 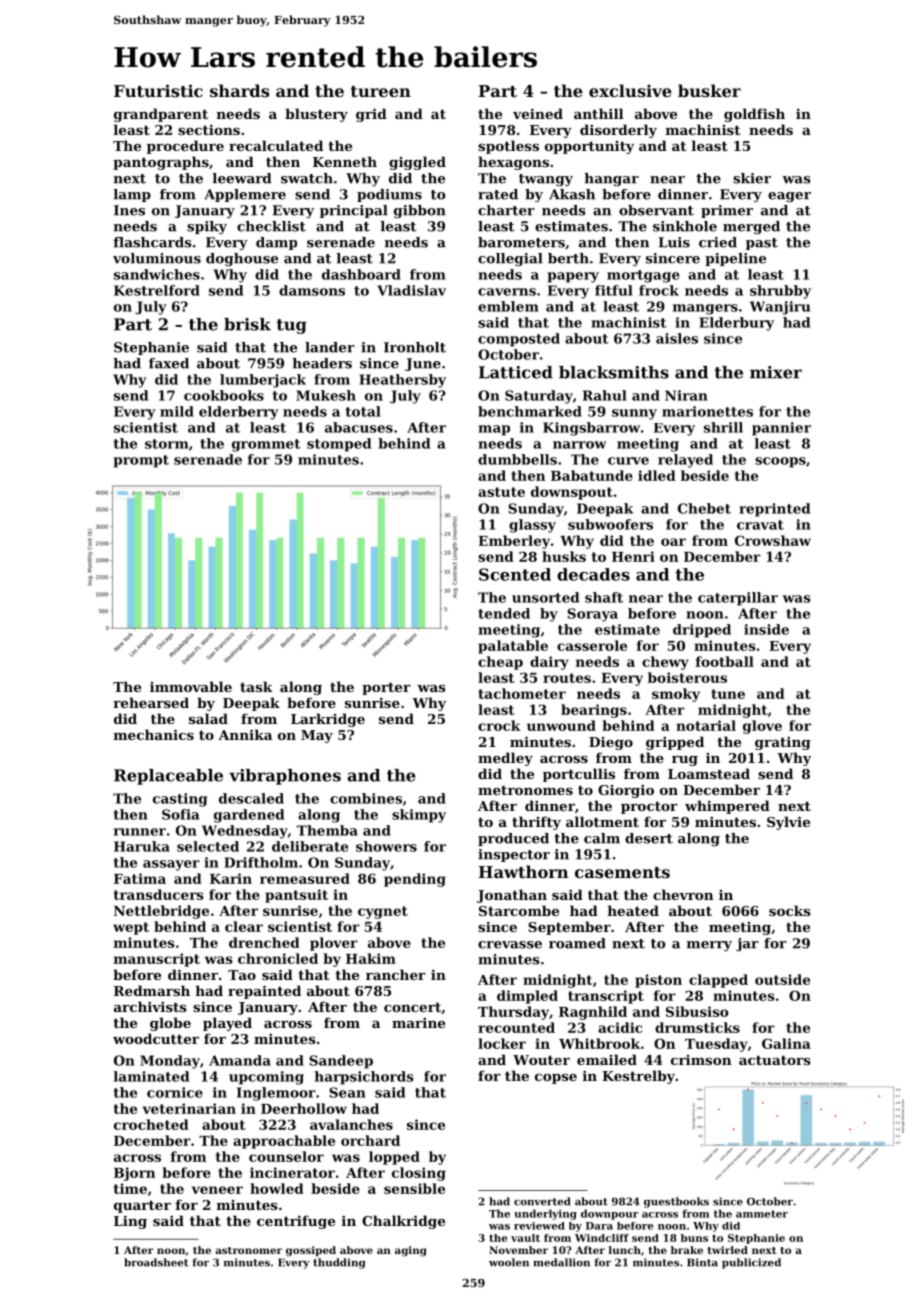 What do you see at coordinates (415, 880) in the screenshot?
I see `pending` at bounding box center [415, 880].
